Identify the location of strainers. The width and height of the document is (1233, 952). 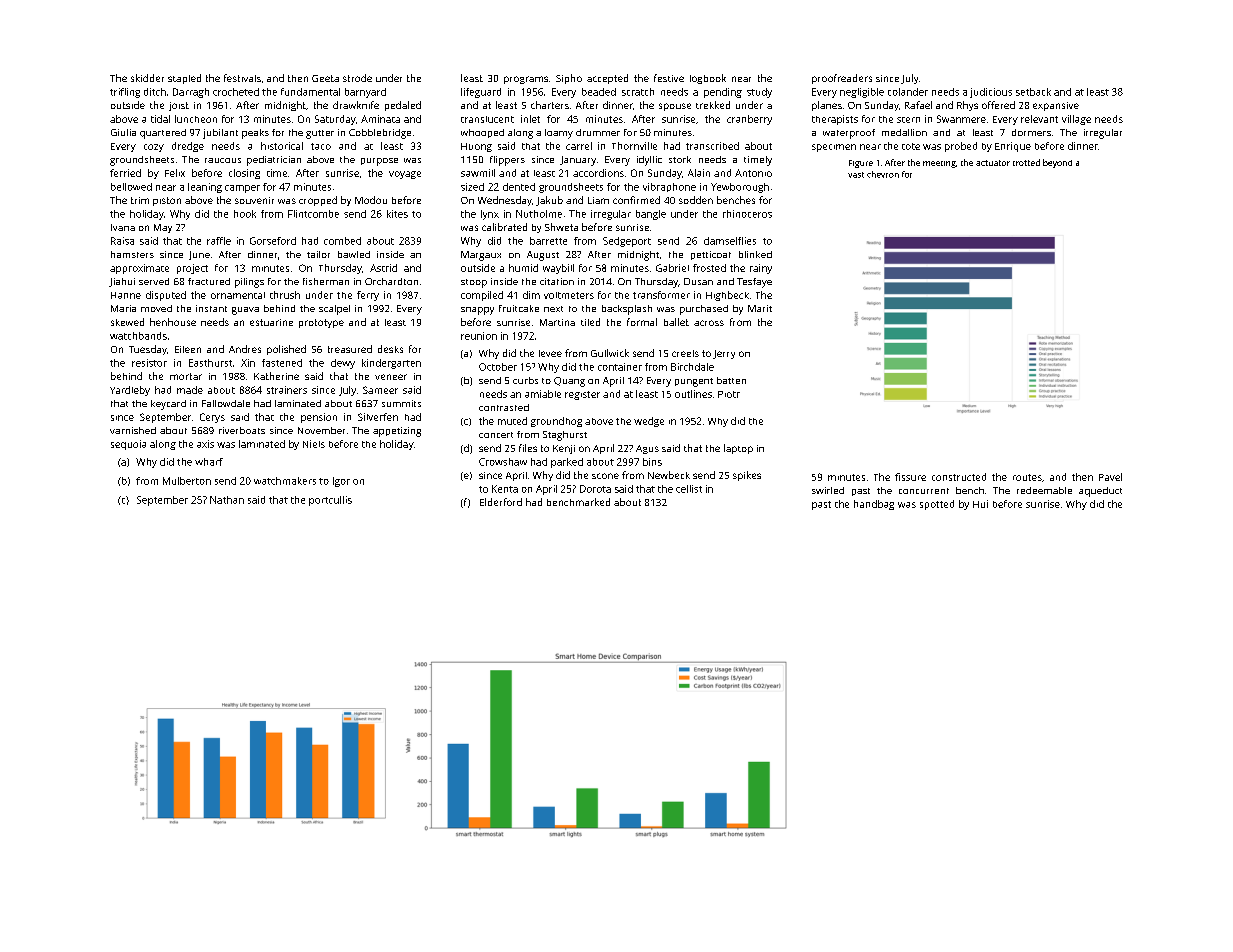
(287, 390).
